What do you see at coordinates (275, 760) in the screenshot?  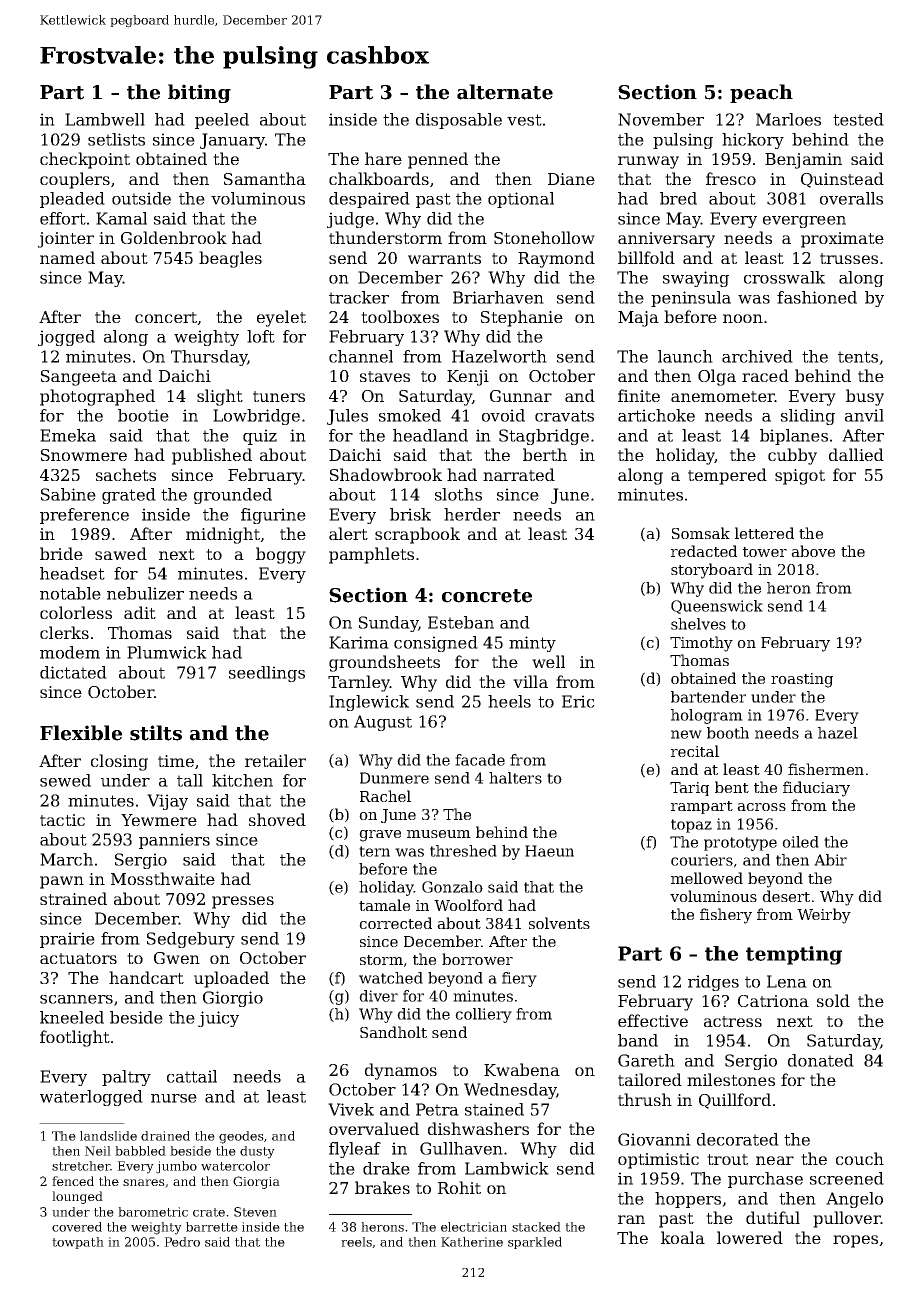 I see `retailer` at bounding box center [275, 760].
